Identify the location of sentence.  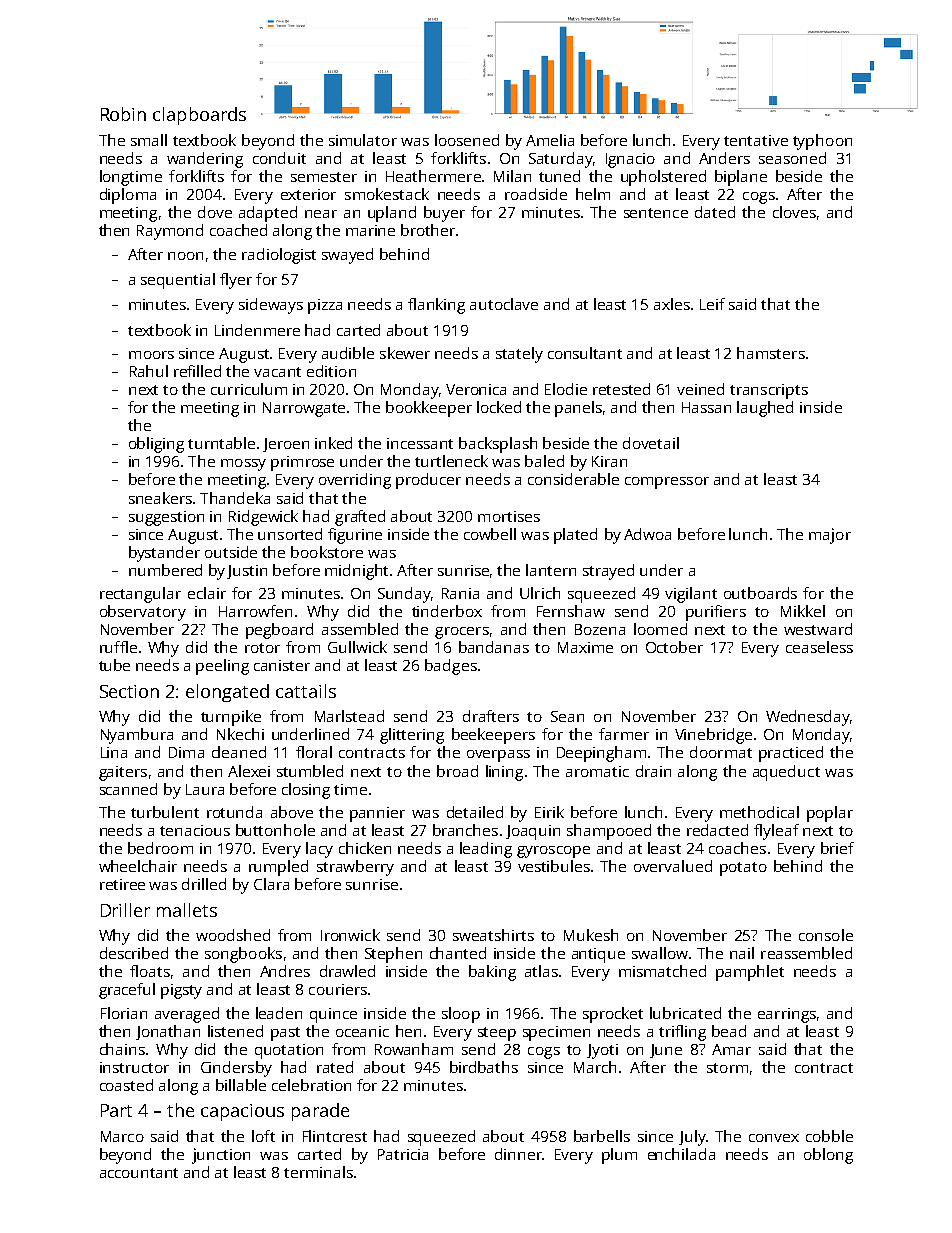
(656, 213).
